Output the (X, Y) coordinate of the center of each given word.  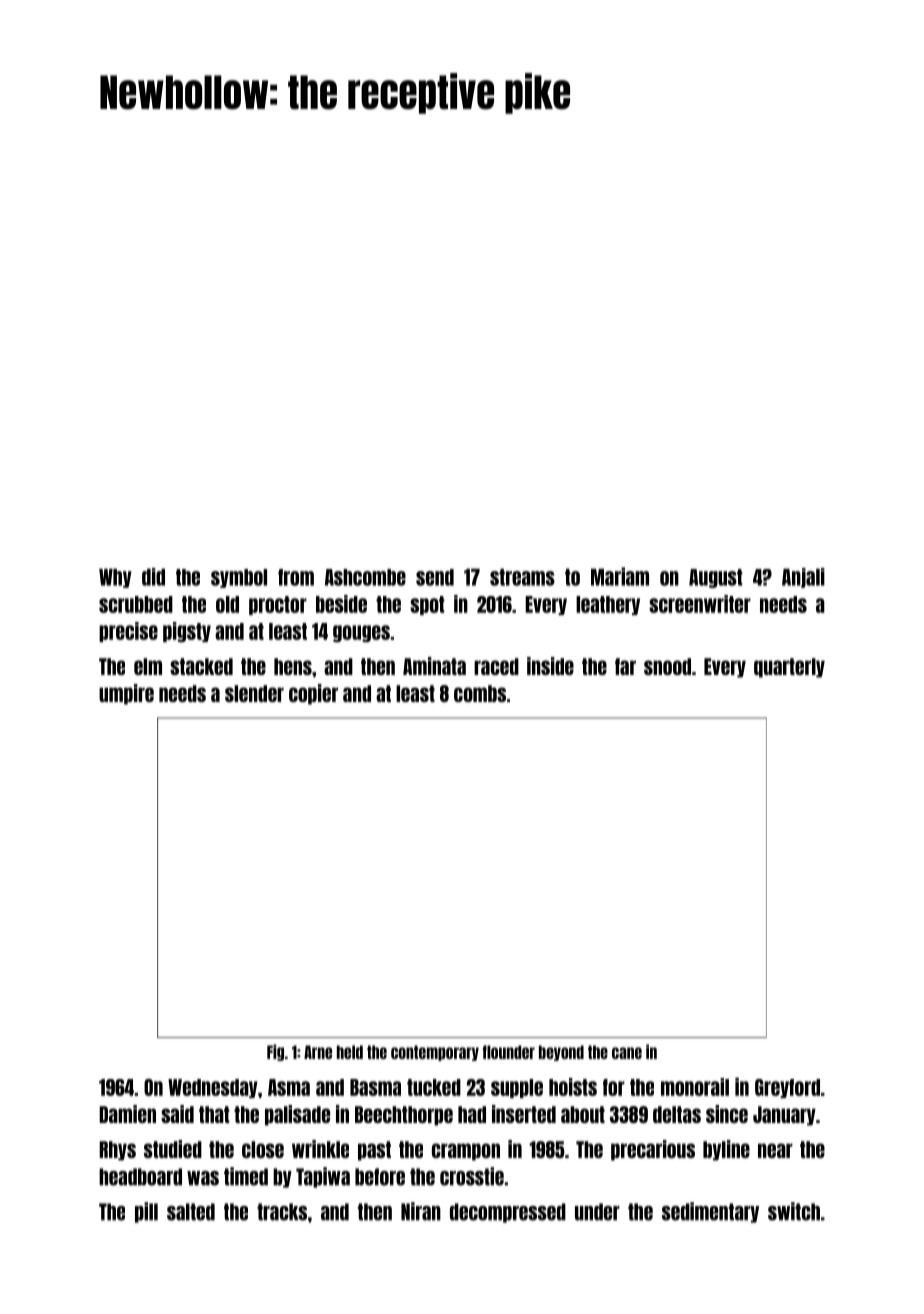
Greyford (787, 1088)
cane (627, 1053)
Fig (275, 1052)
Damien (127, 1114)
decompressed (508, 1213)
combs (480, 693)
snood (667, 666)
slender (254, 693)
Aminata (434, 666)
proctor (278, 605)
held (350, 1052)
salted (191, 1212)
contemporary (435, 1053)
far (625, 666)
